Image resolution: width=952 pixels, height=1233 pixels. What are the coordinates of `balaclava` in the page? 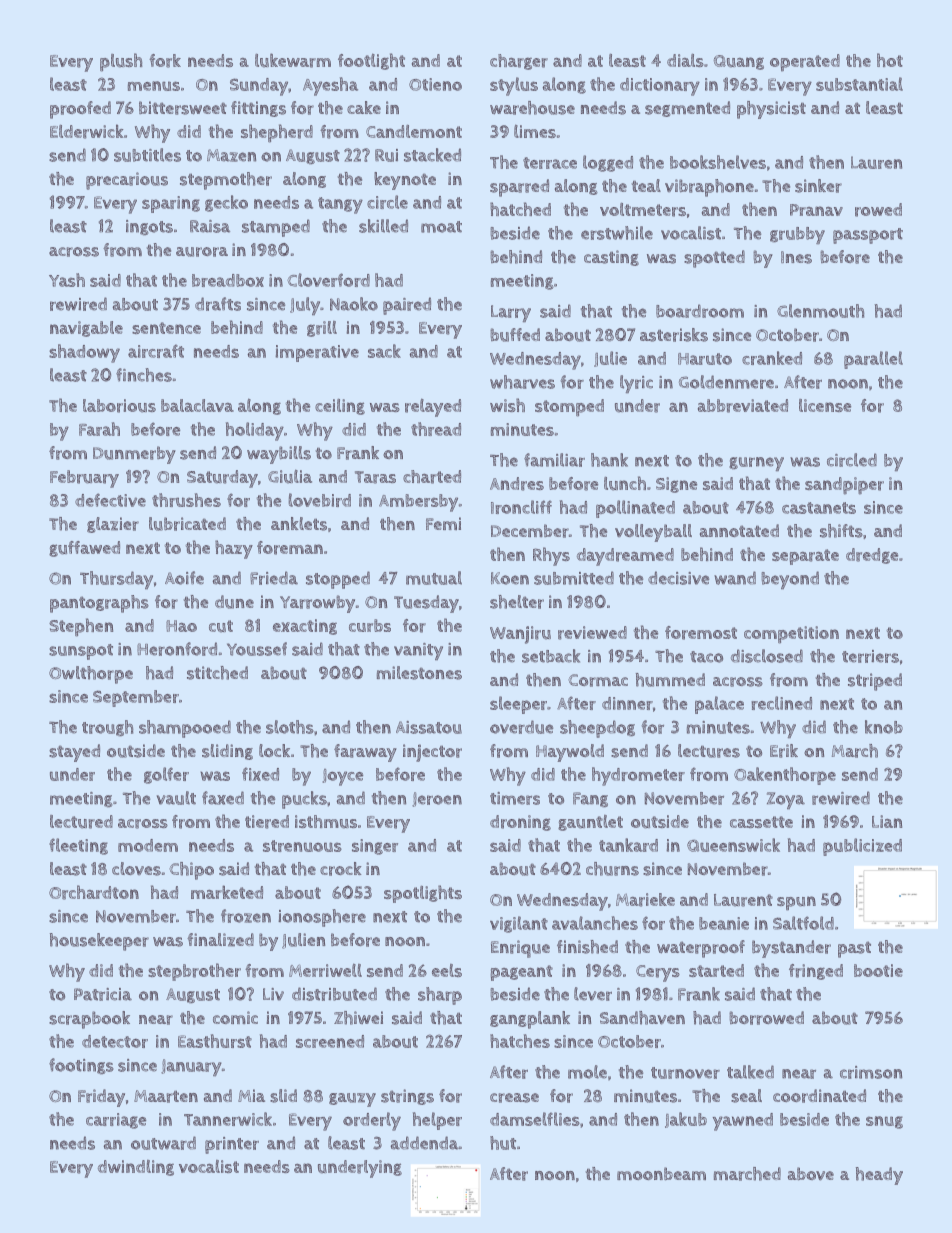 It's located at (197, 405).
